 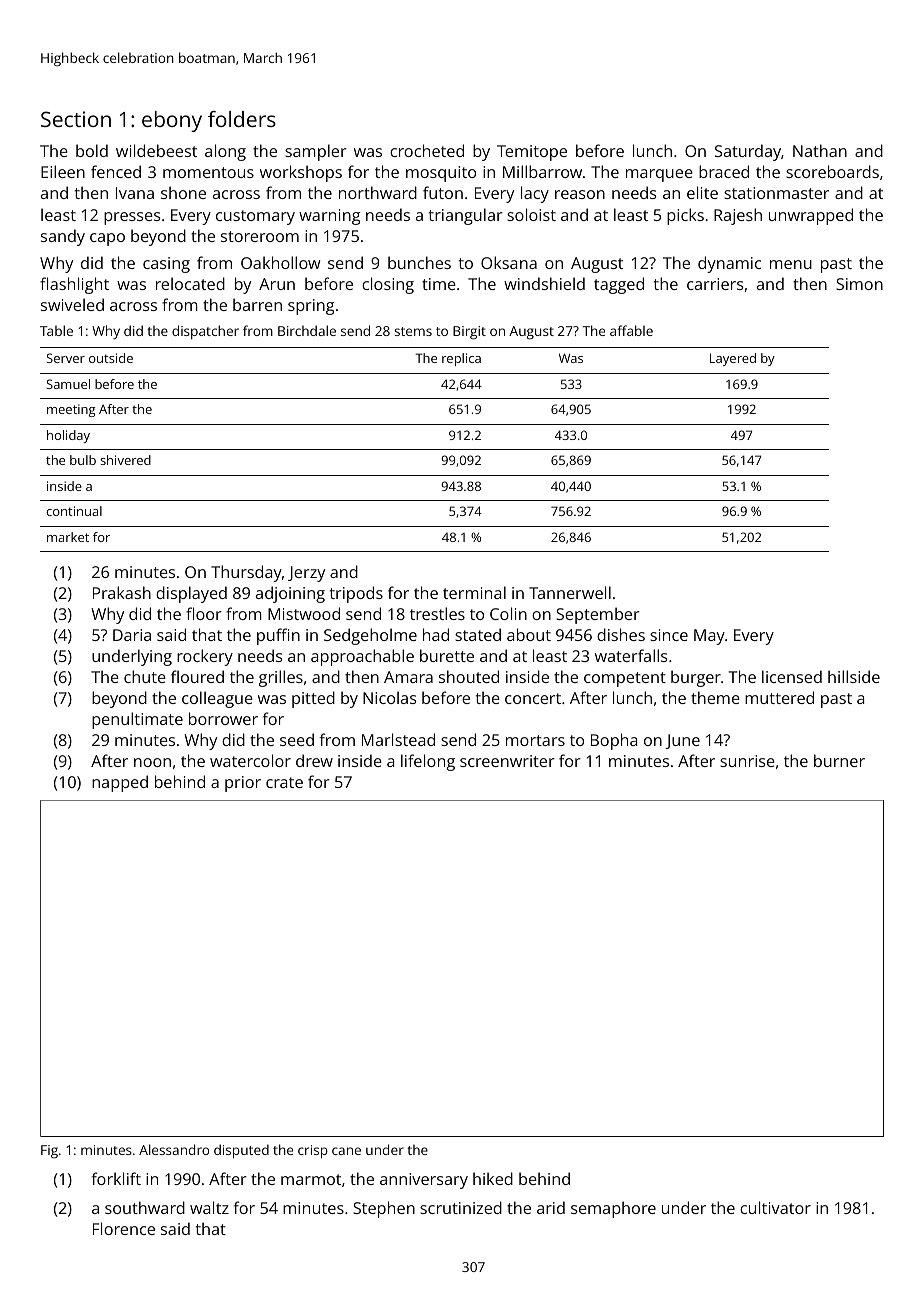 What do you see at coordinates (63, 171) in the screenshot?
I see `Eileen` at bounding box center [63, 171].
